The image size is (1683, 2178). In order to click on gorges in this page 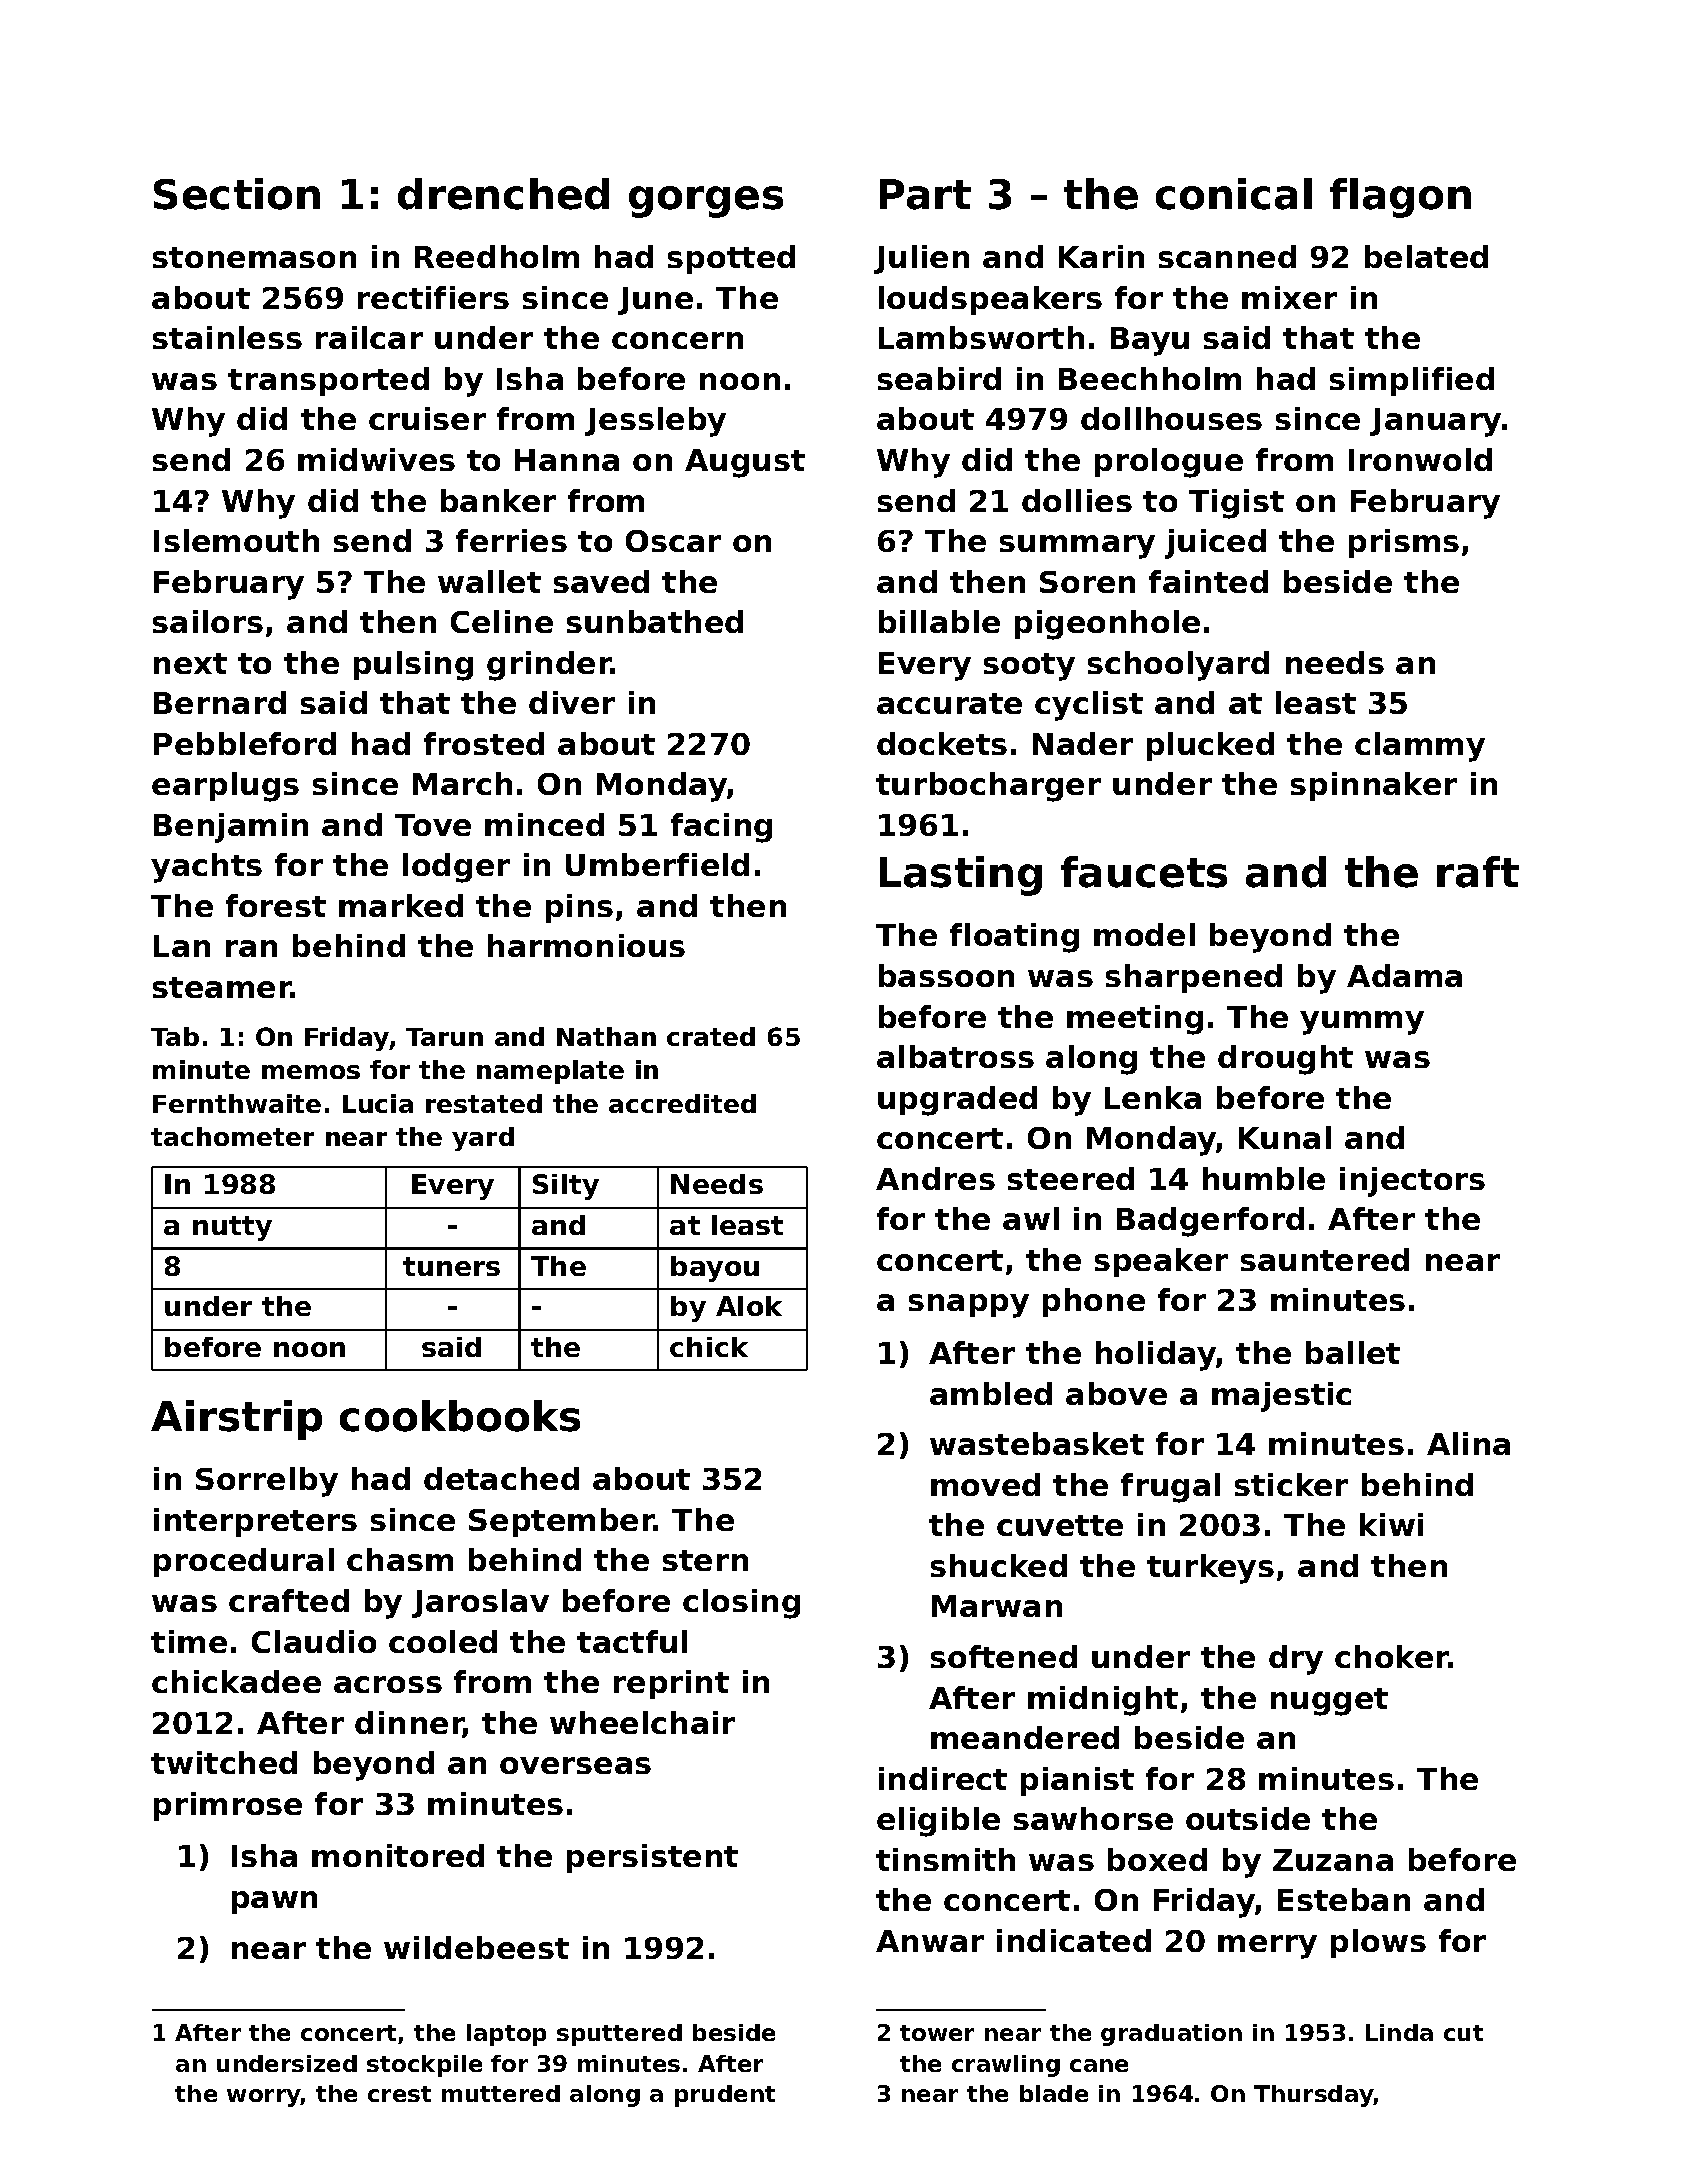, I will do `click(706, 202)`.
